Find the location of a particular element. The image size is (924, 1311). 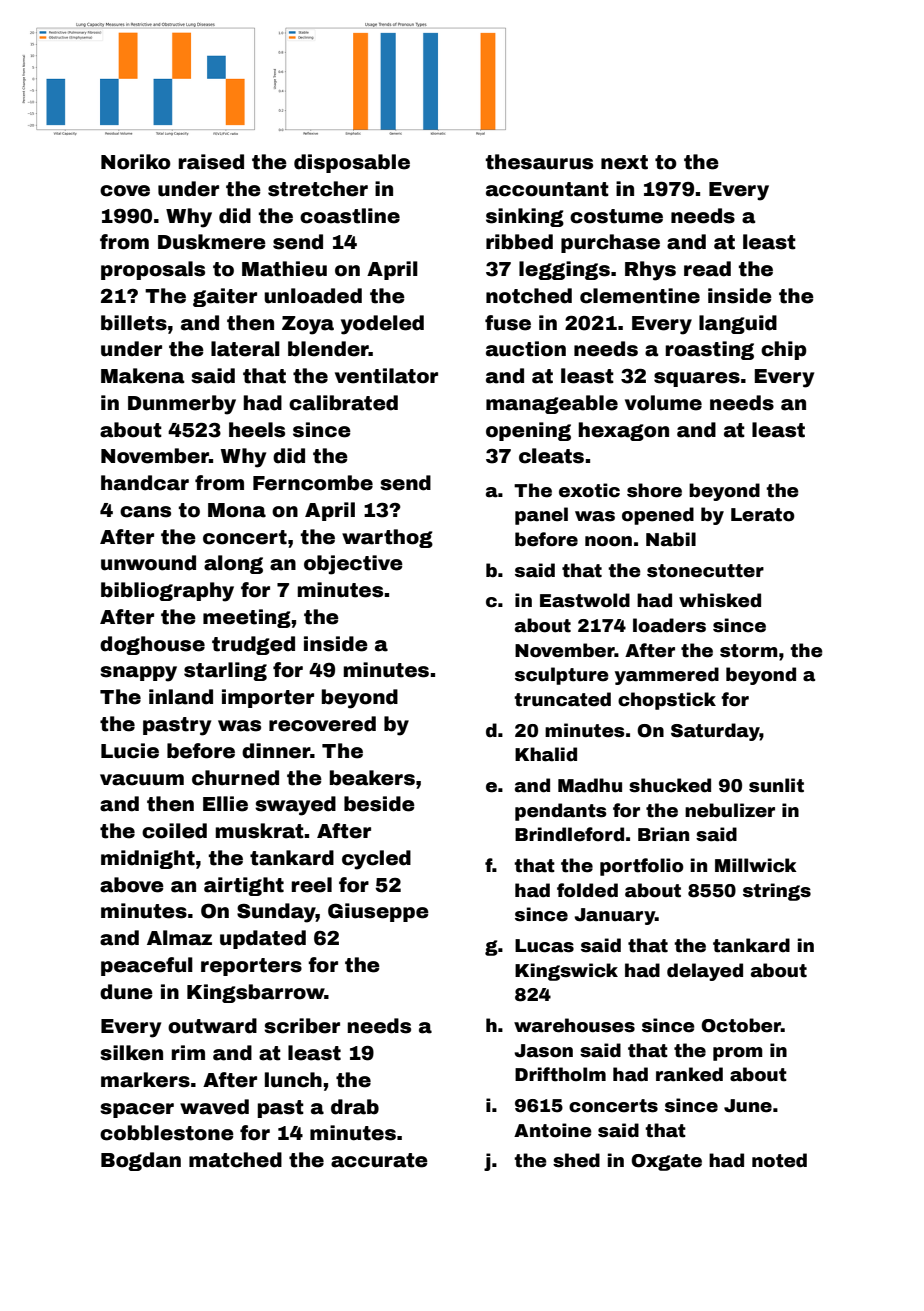

strings is located at coordinates (777, 892).
